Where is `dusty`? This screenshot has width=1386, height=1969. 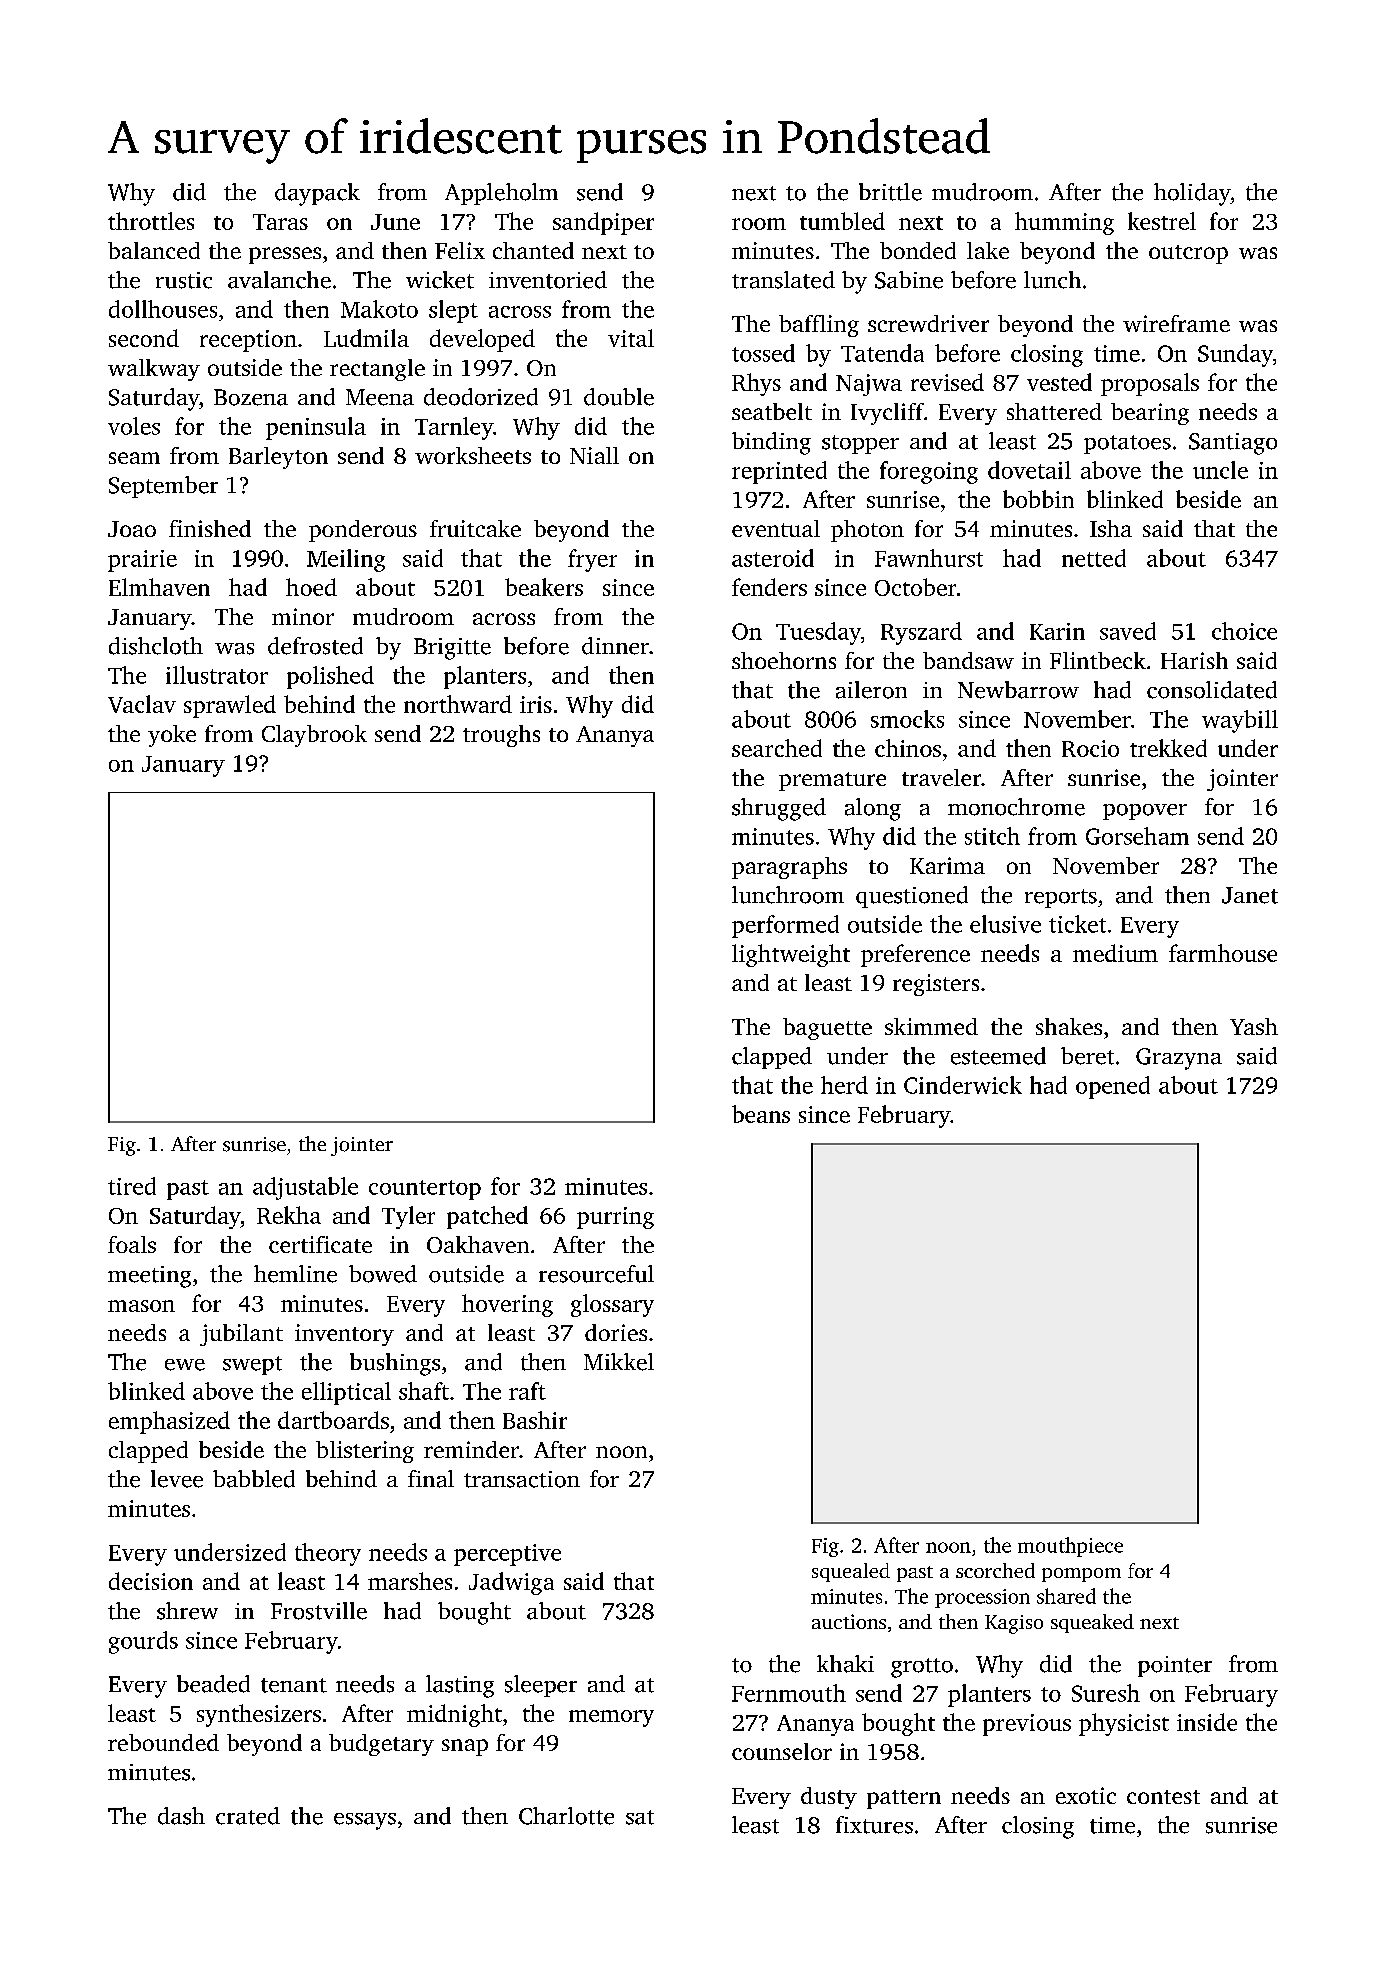 dusty is located at coordinates (829, 1798).
